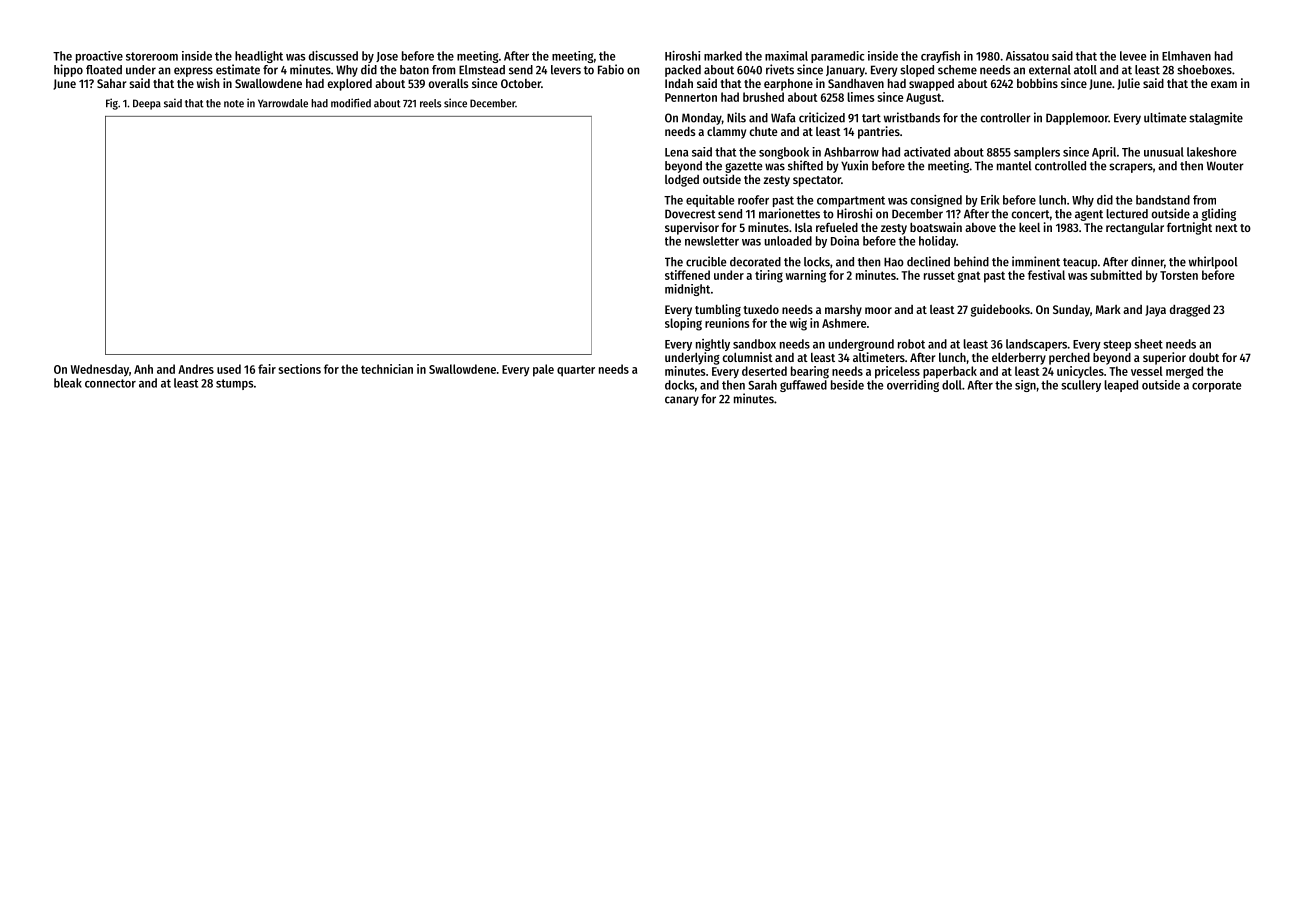  Describe the element at coordinates (786, 56) in the screenshot. I see `maximal` at that location.
